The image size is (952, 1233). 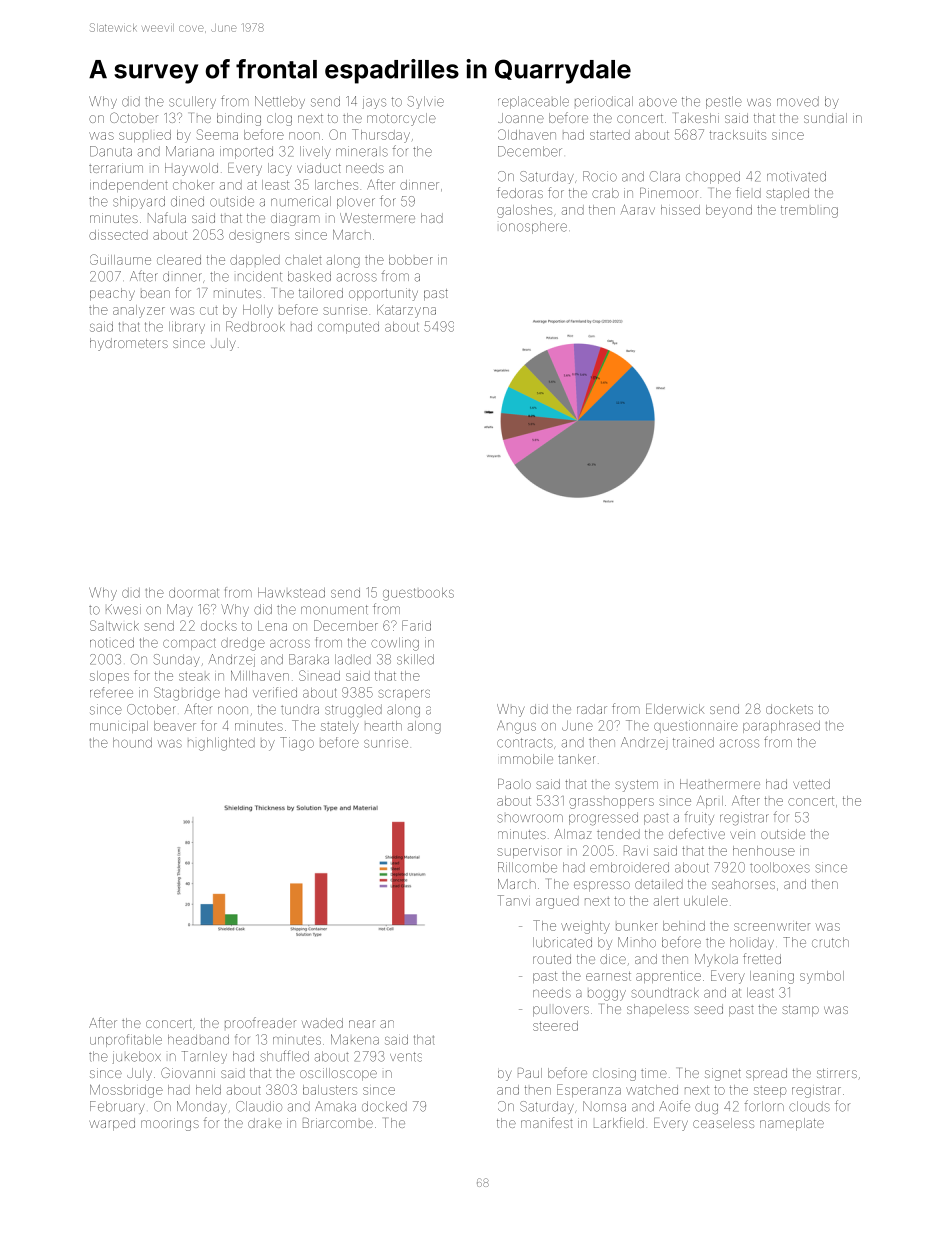 What do you see at coordinates (789, 709) in the screenshot?
I see `dockets` at bounding box center [789, 709].
